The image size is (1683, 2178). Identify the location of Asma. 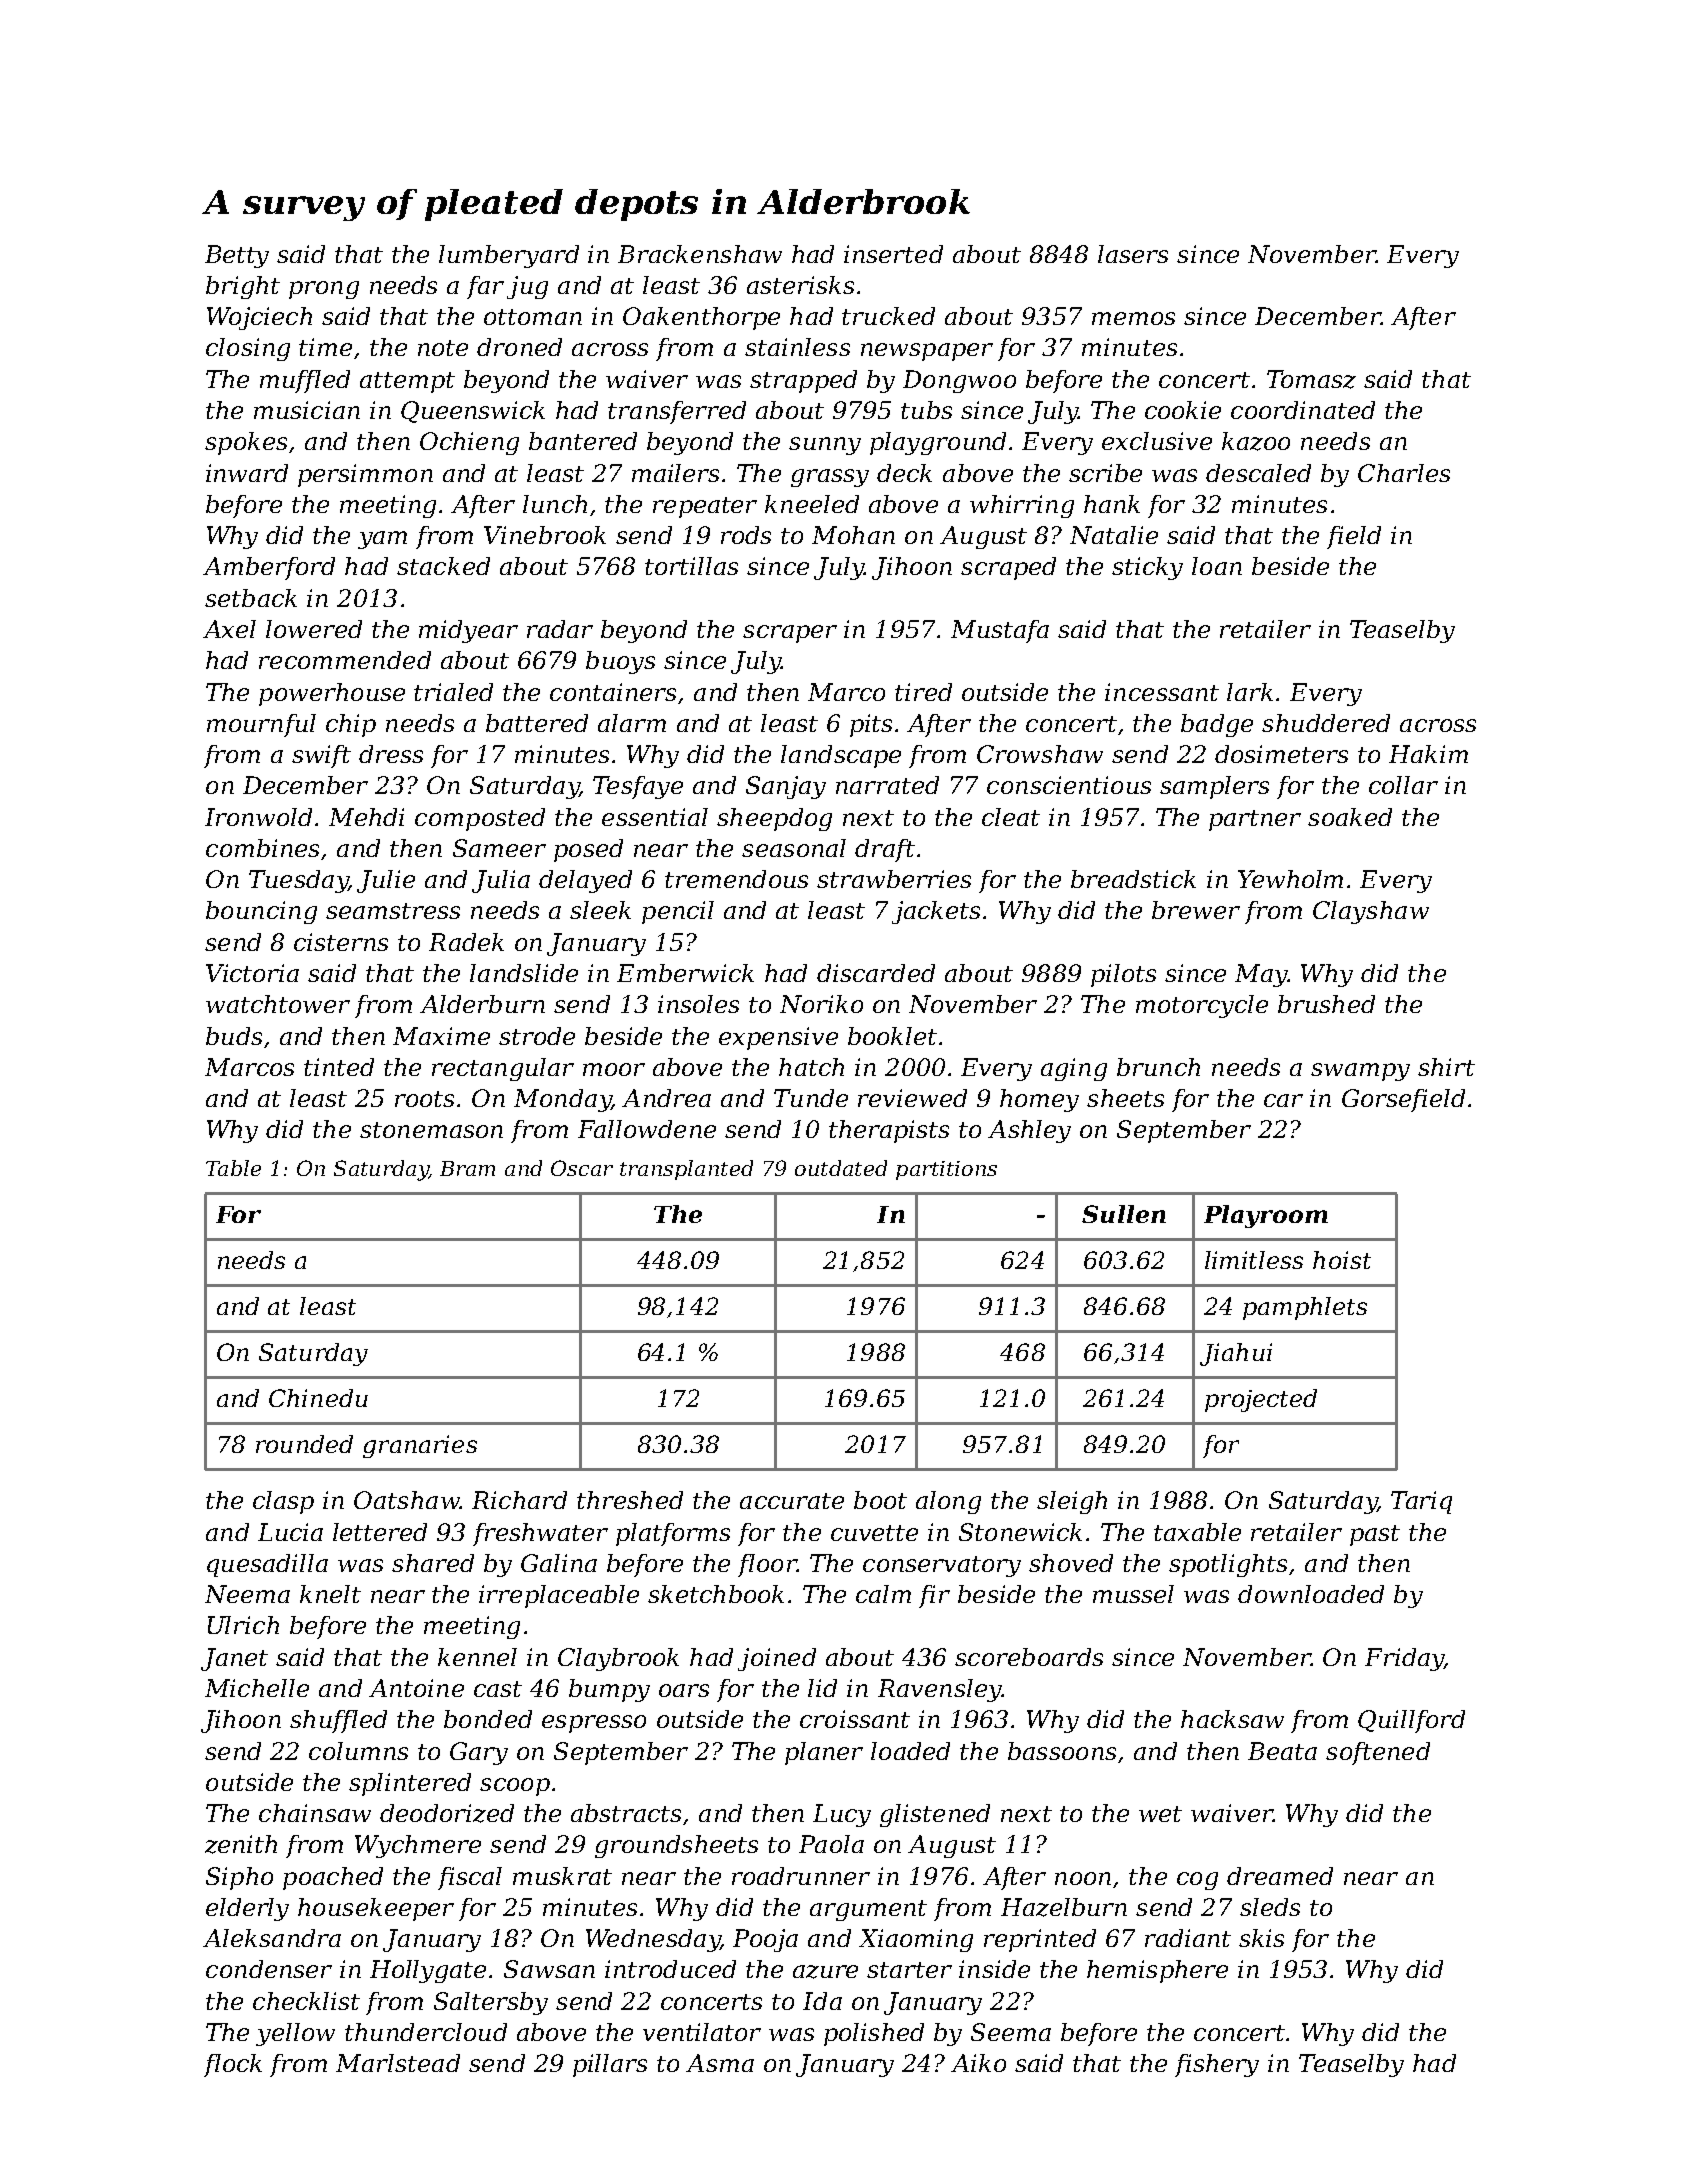
(720, 2063).
